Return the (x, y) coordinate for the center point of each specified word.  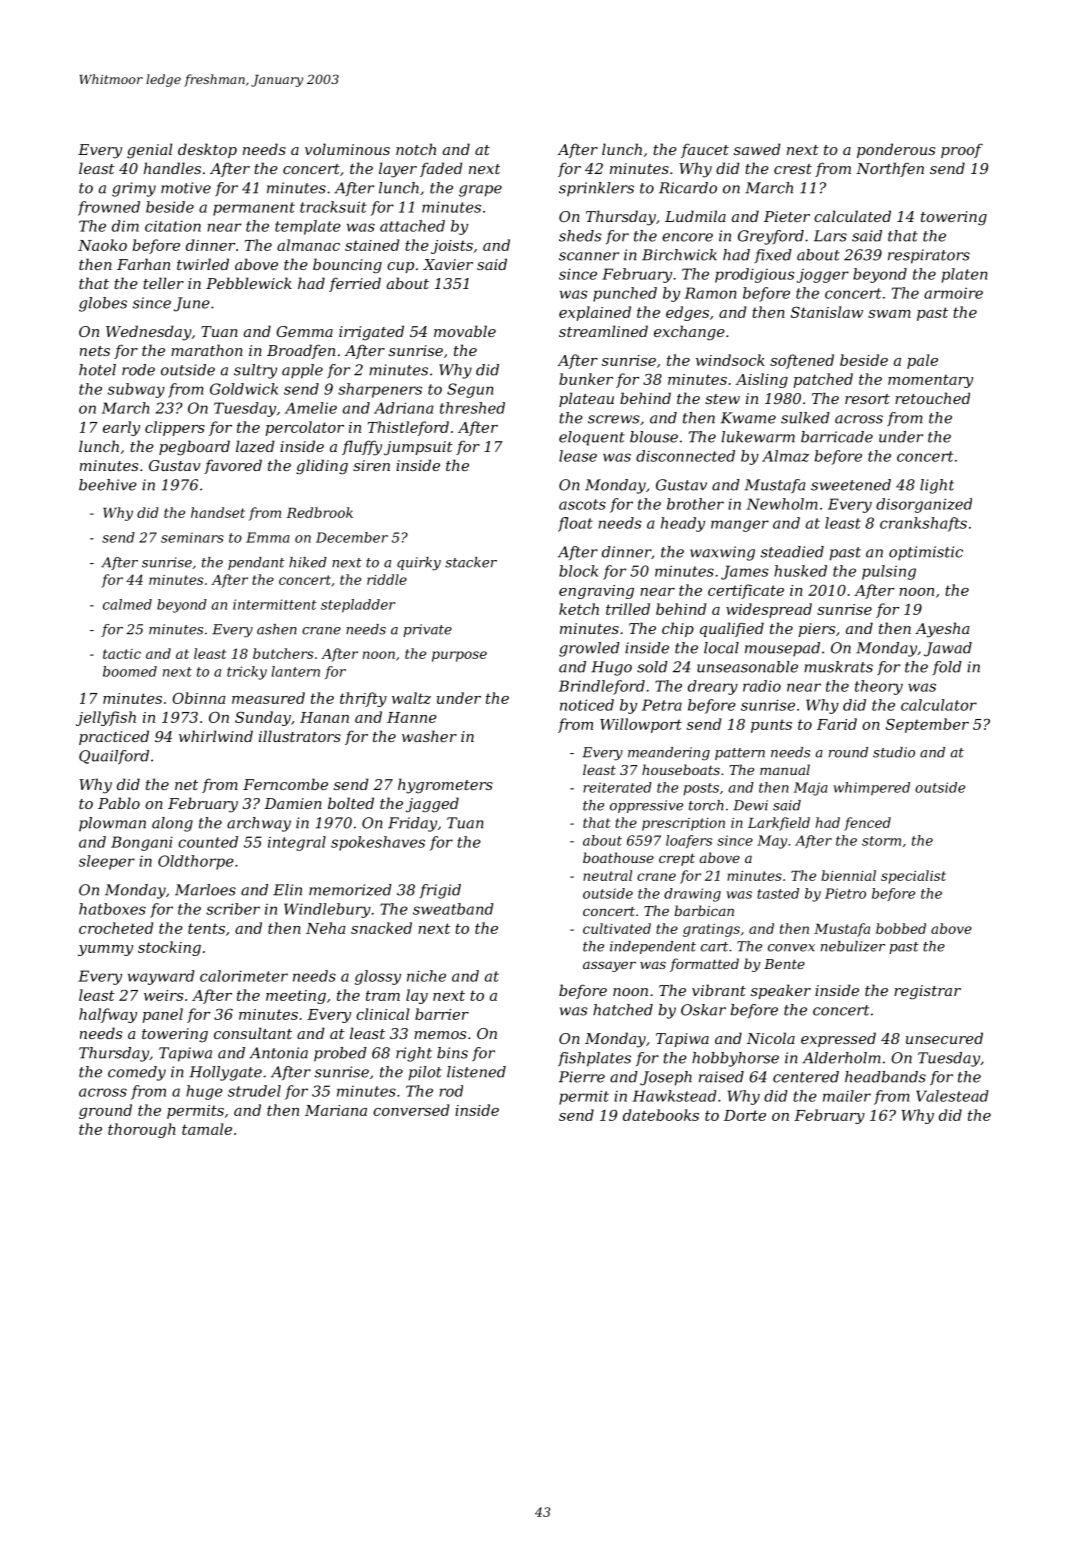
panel (163, 1015)
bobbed (901, 928)
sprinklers (596, 189)
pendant (256, 563)
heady (683, 524)
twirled (203, 264)
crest (793, 169)
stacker (471, 562)
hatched (623, 1010)
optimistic (926, 553)
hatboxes (112, 909)
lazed (255, 446)
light (937, 486)
